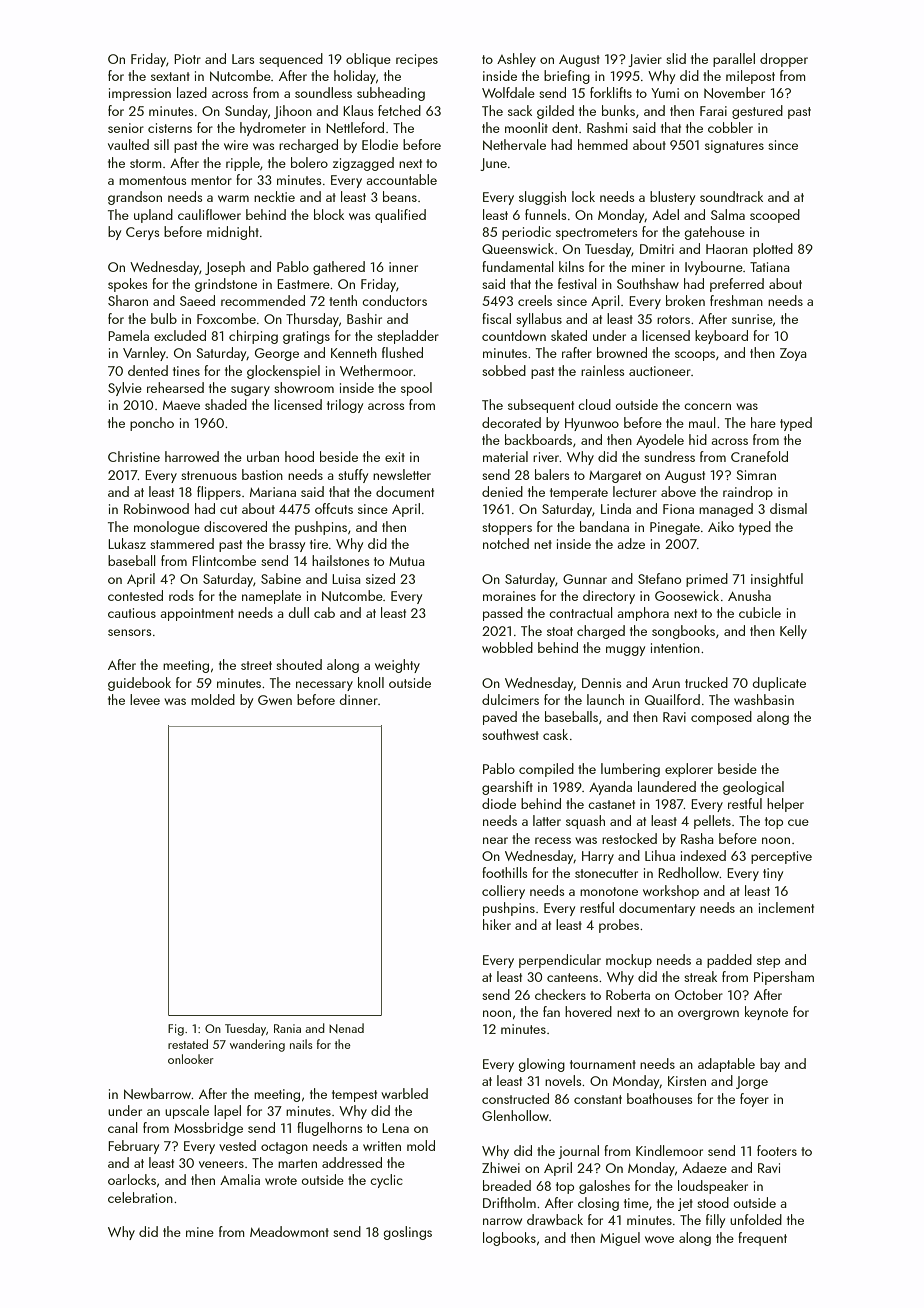 The width and height of the document is (924, 1308). I want to click on Gwen, so click(275, 700).
